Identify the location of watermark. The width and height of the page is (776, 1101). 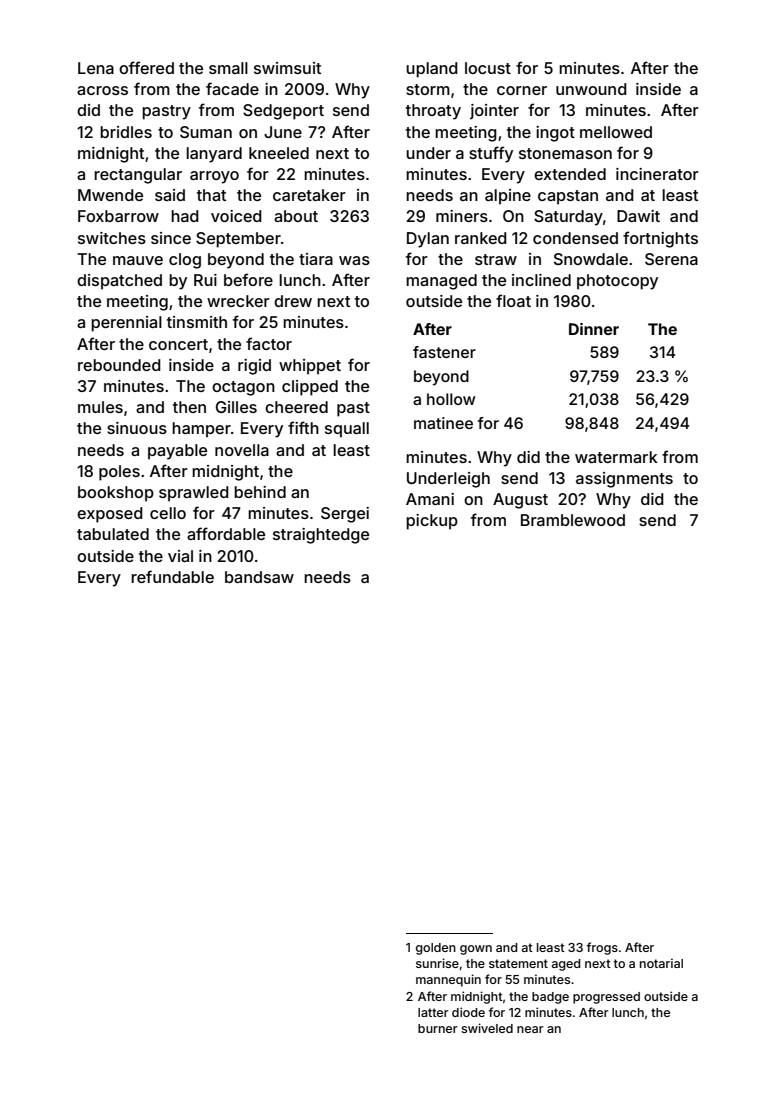
(616, 457).
